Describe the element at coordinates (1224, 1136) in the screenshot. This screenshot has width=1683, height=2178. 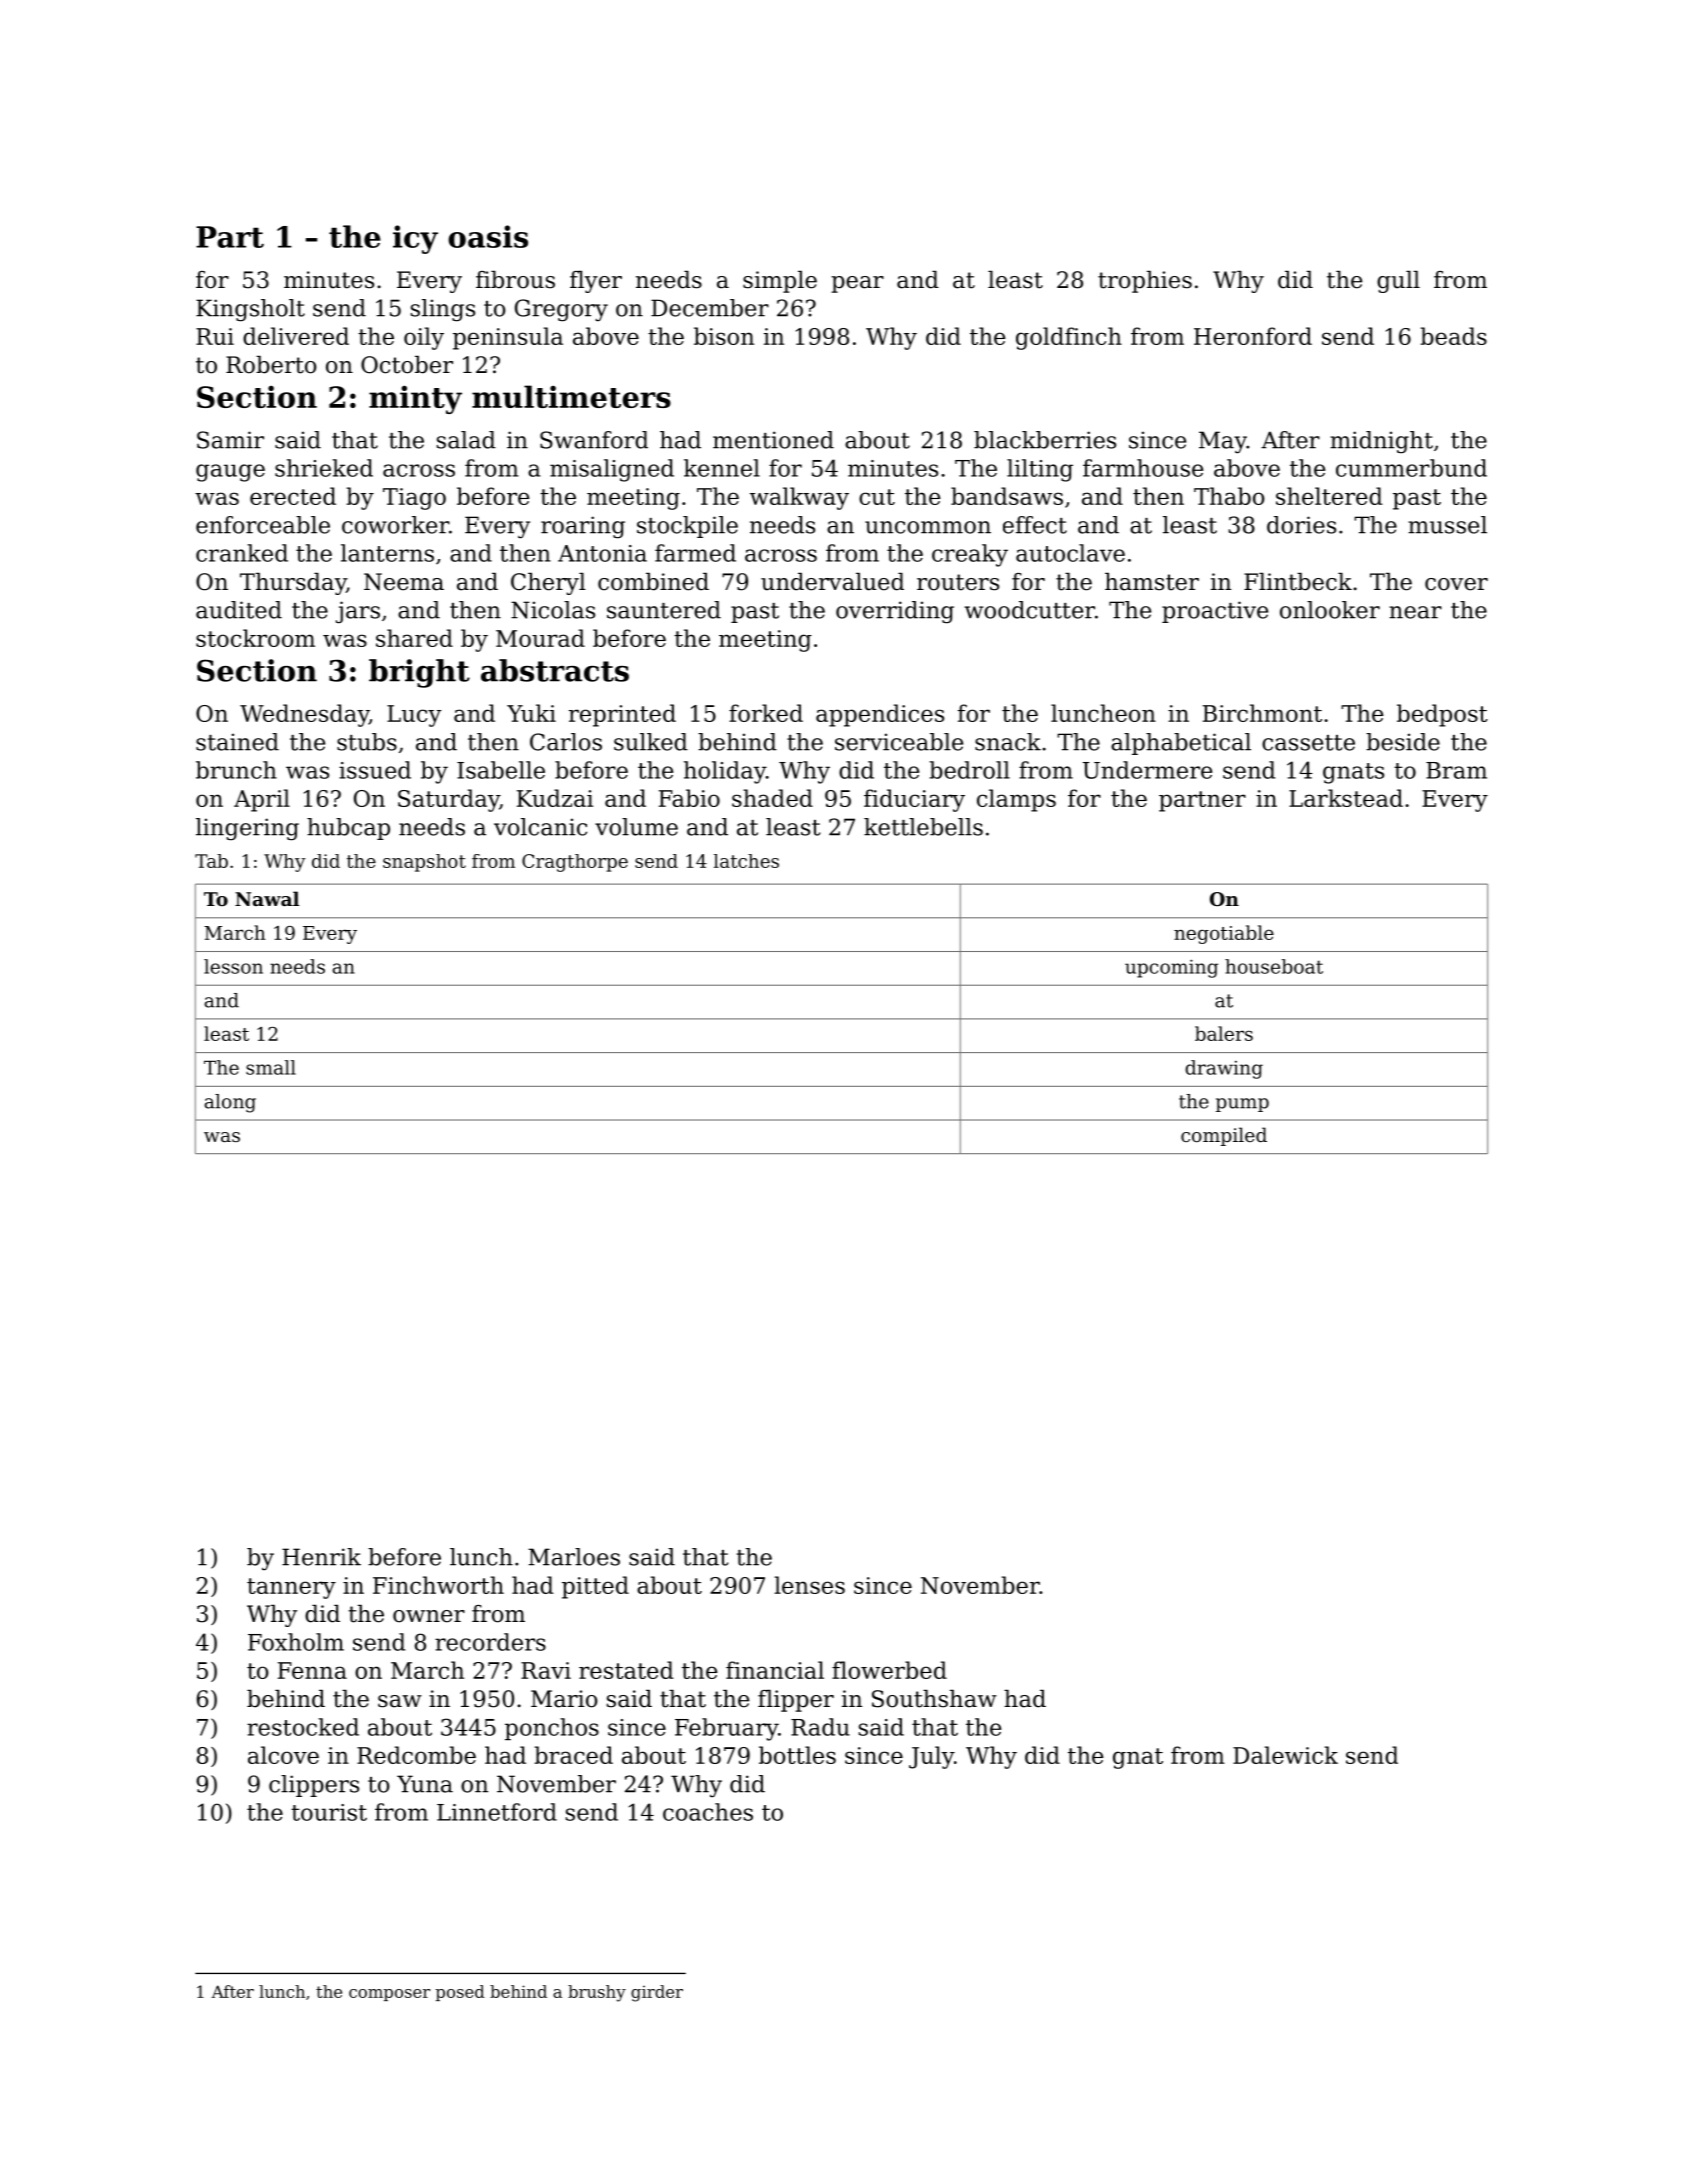
I see `compiled` at that location.
